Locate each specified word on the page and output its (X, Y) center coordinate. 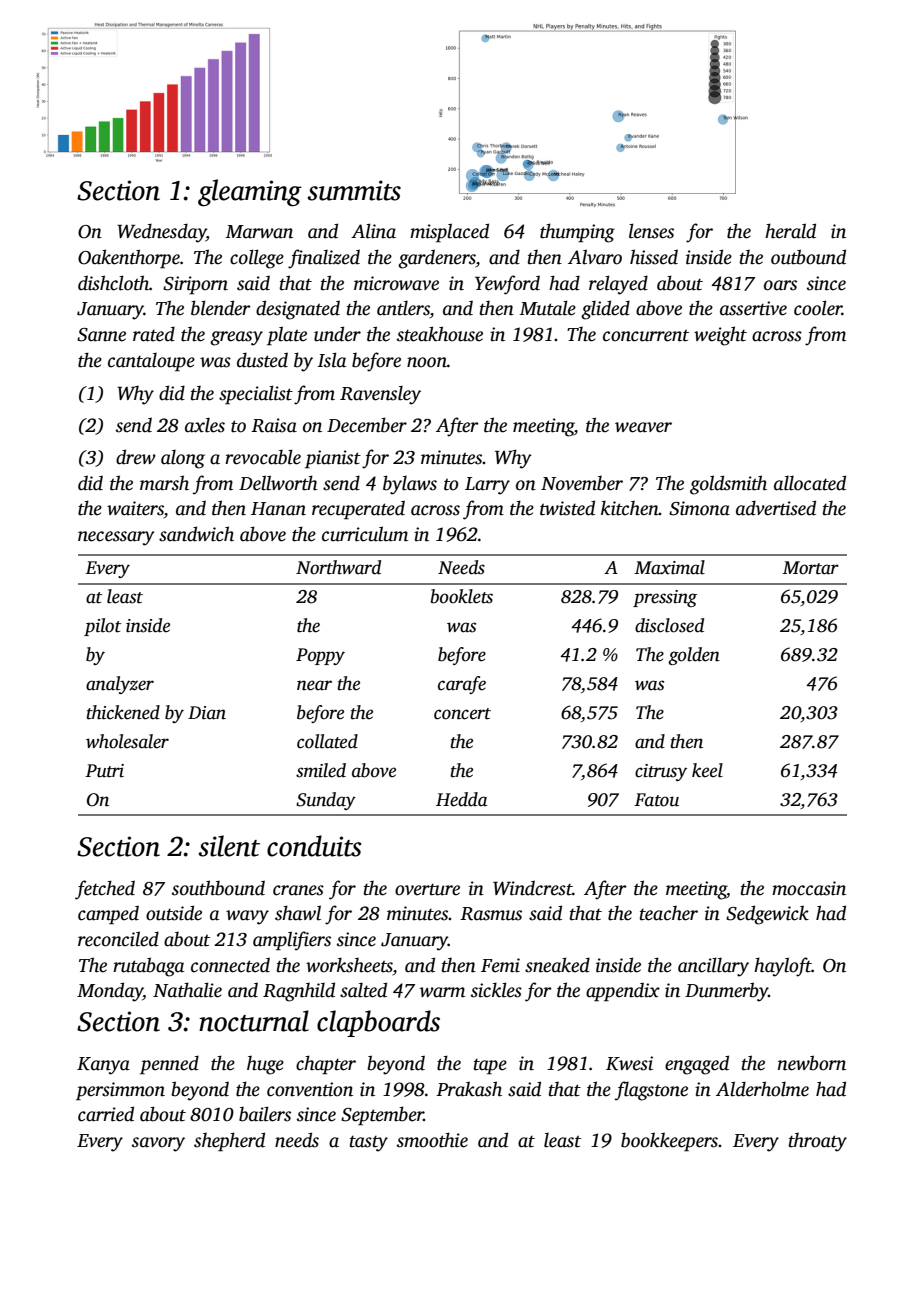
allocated (810, 483)
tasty (369, 1144)
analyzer (120, 685)
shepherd (229, 1142)
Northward (338, 567)
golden (694, 656)
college (257, 259)
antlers (403, 309)
